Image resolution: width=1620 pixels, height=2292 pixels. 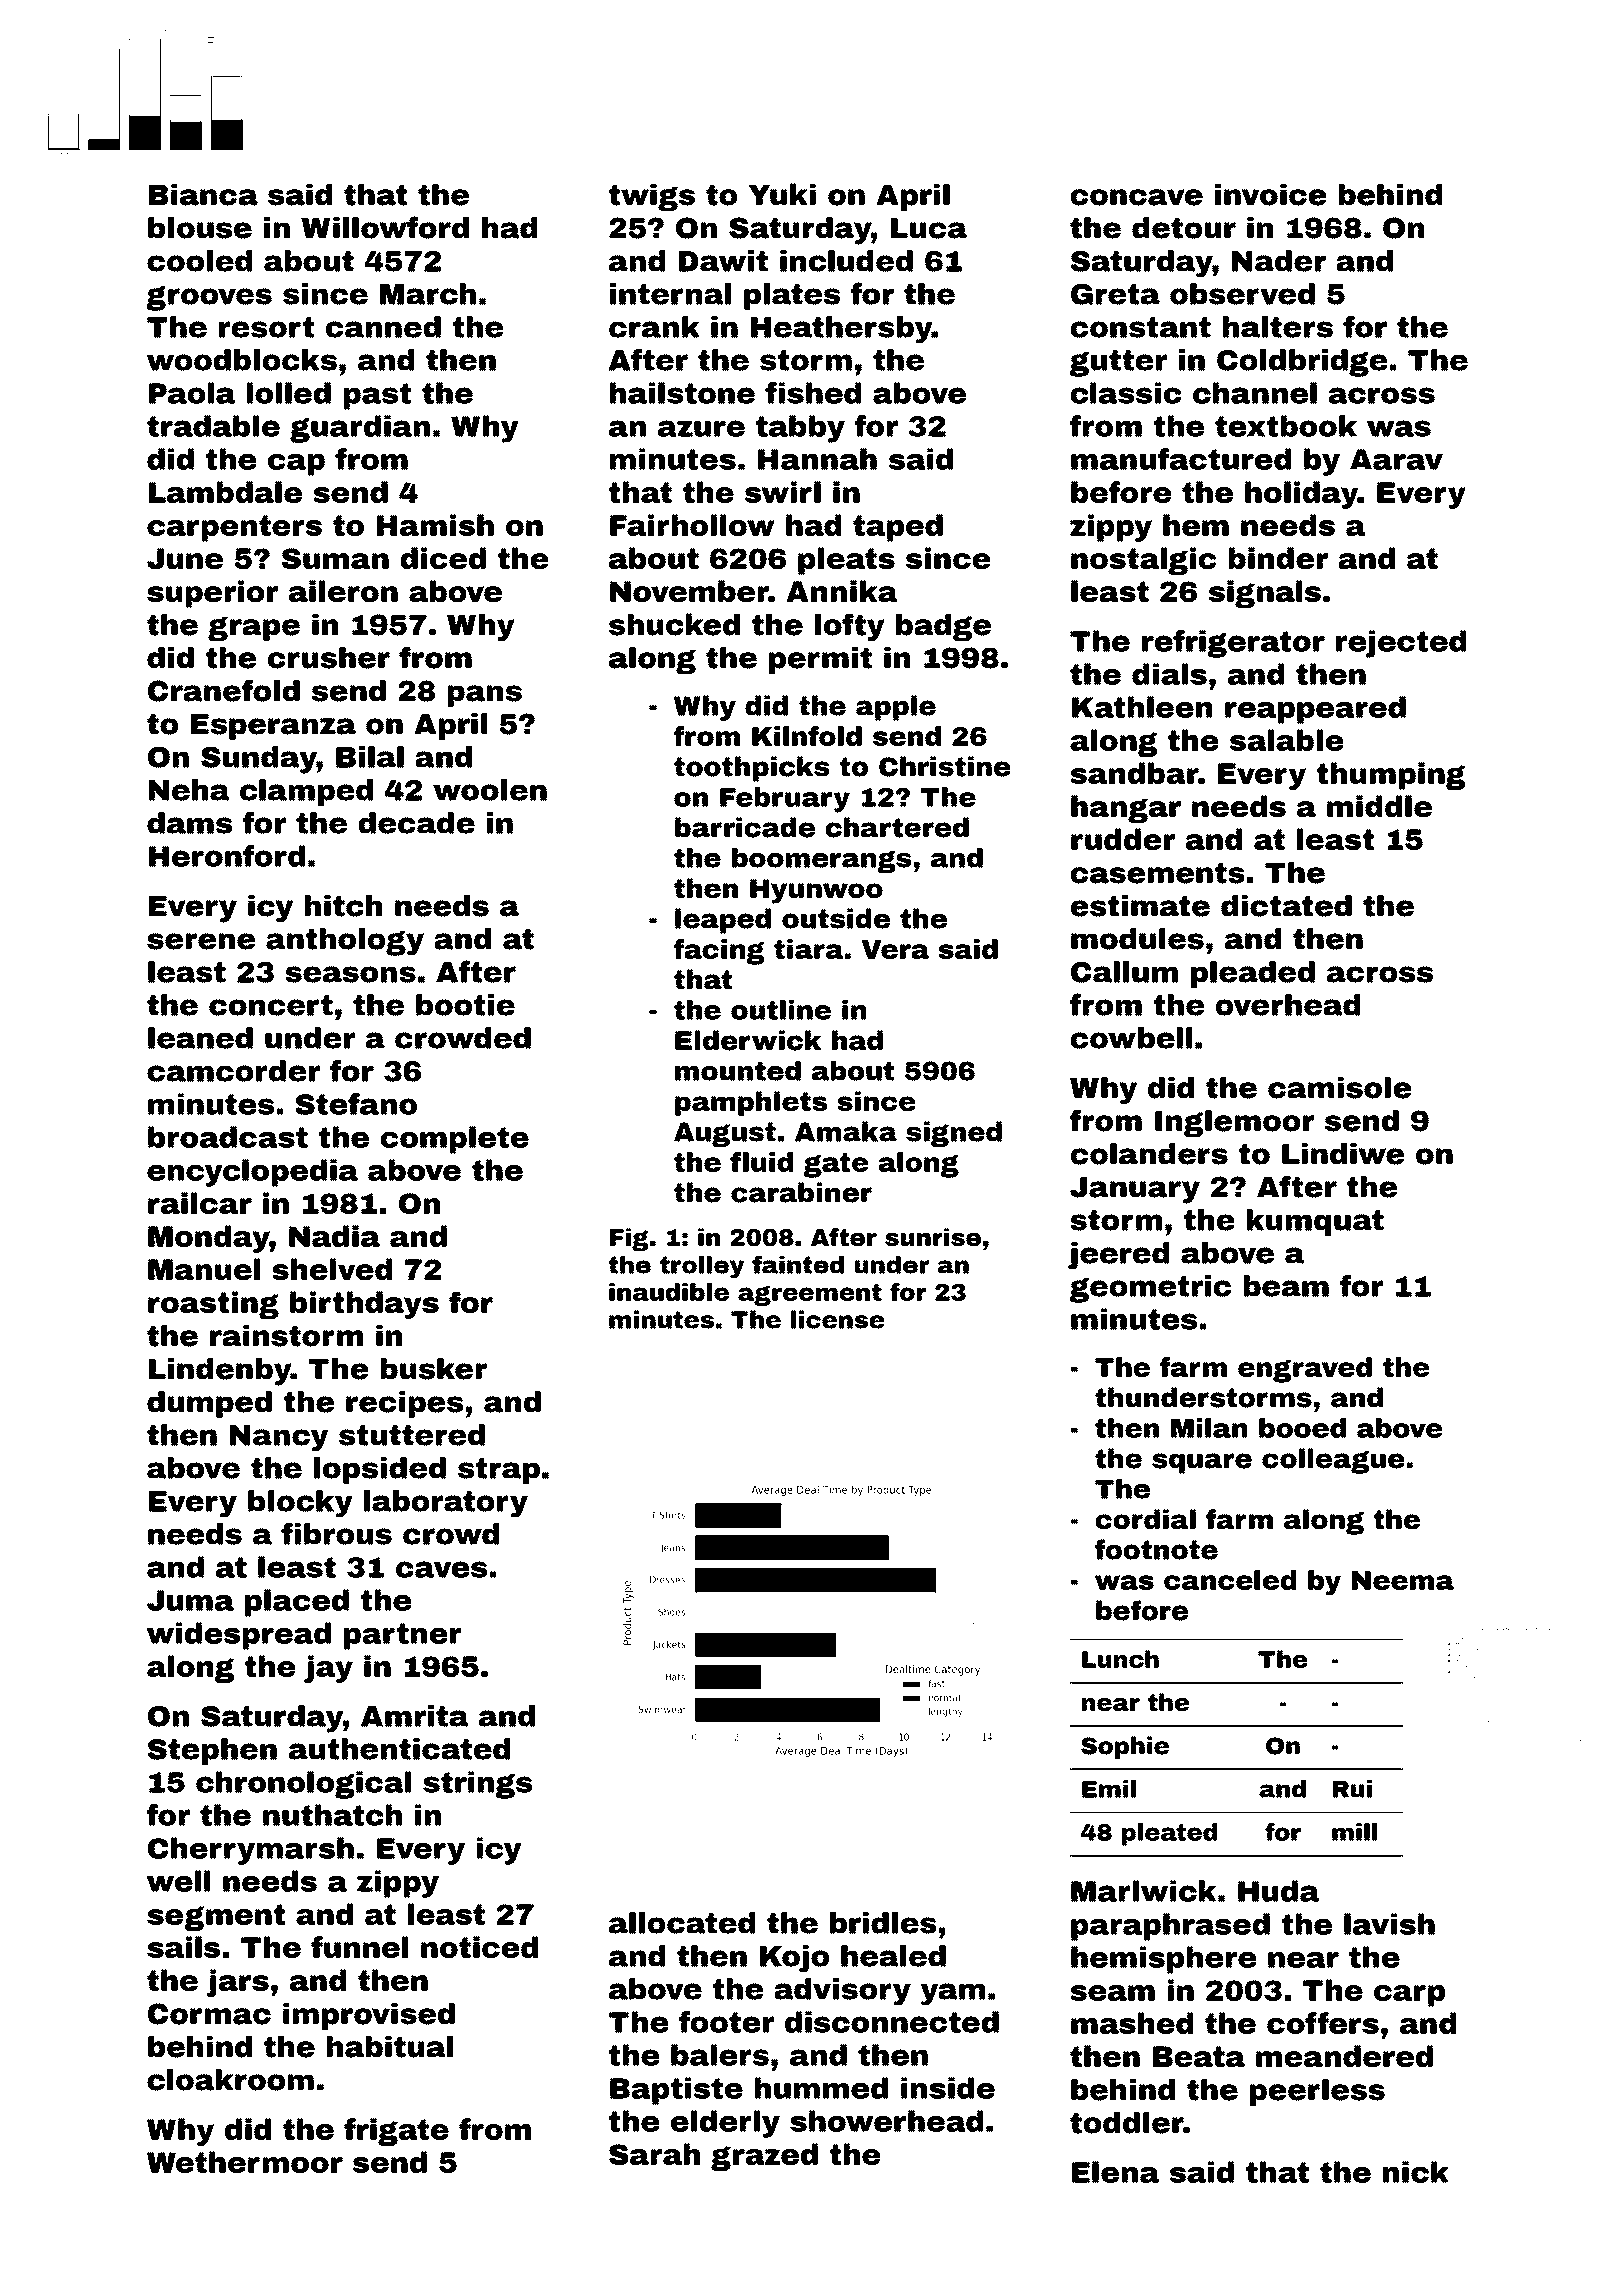 I want to click on Baptiste, so click(x=676, y=2091).
